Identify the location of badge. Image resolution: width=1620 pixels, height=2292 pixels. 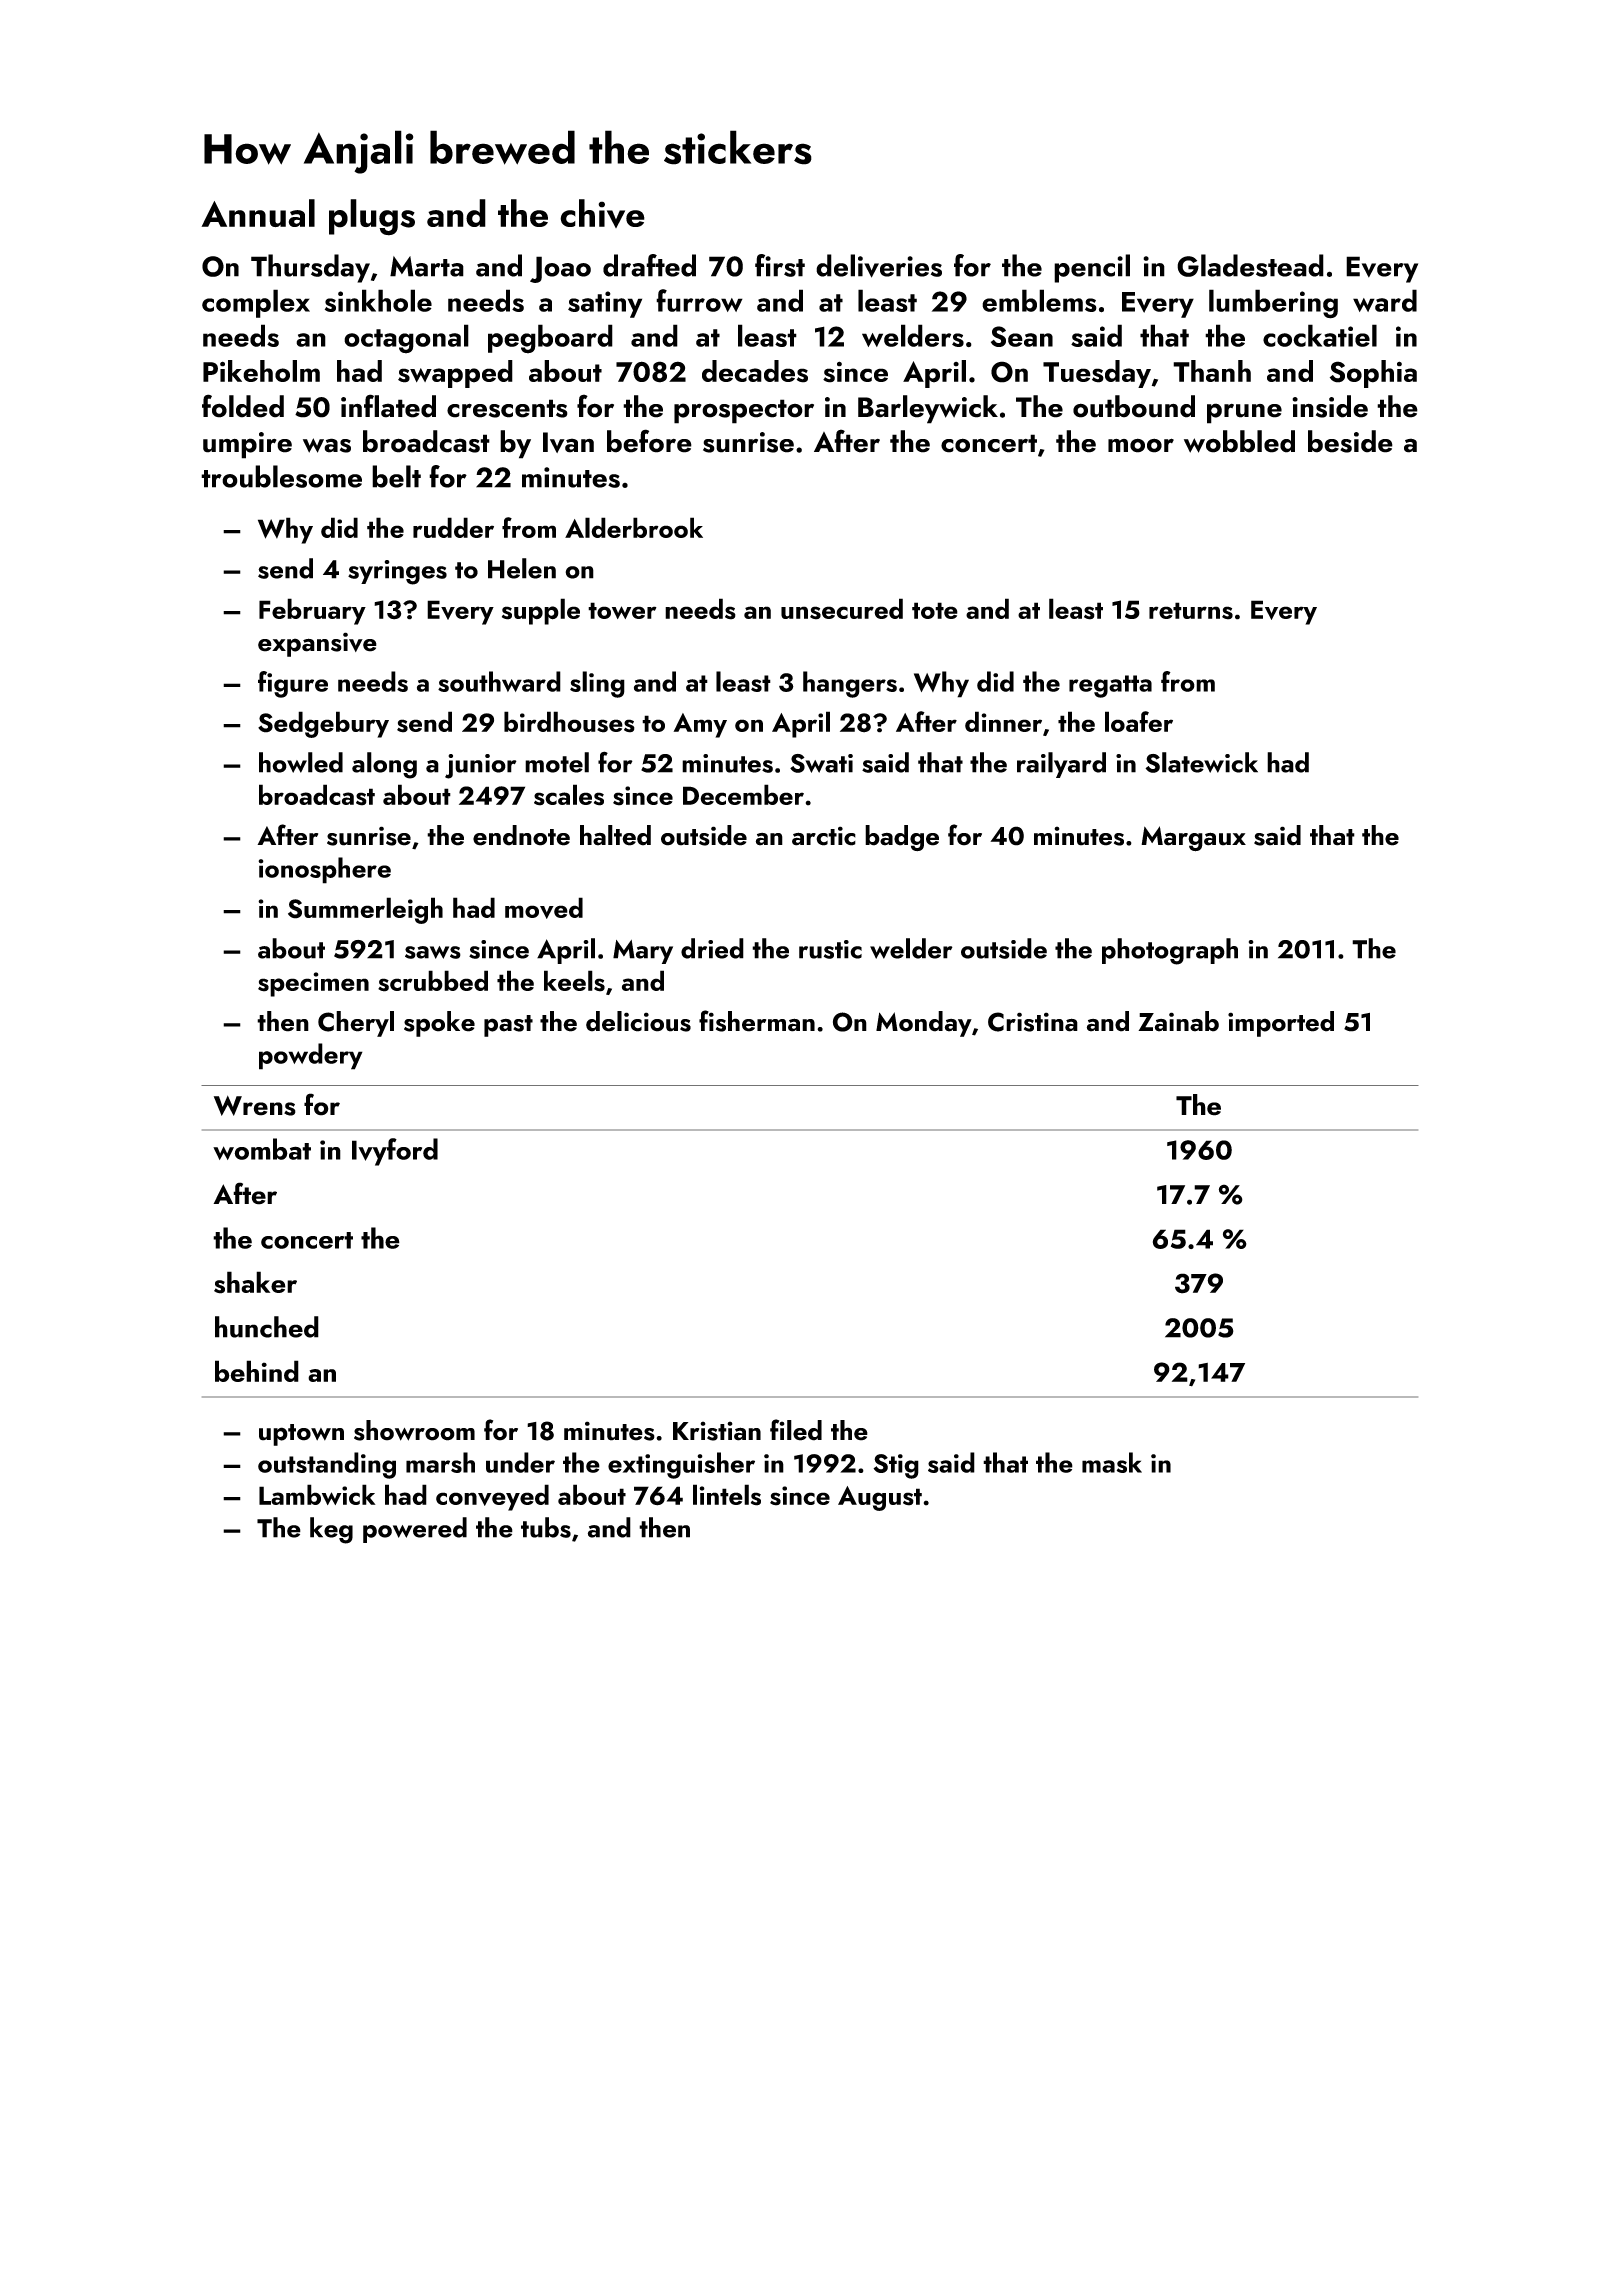
(902, 838).
